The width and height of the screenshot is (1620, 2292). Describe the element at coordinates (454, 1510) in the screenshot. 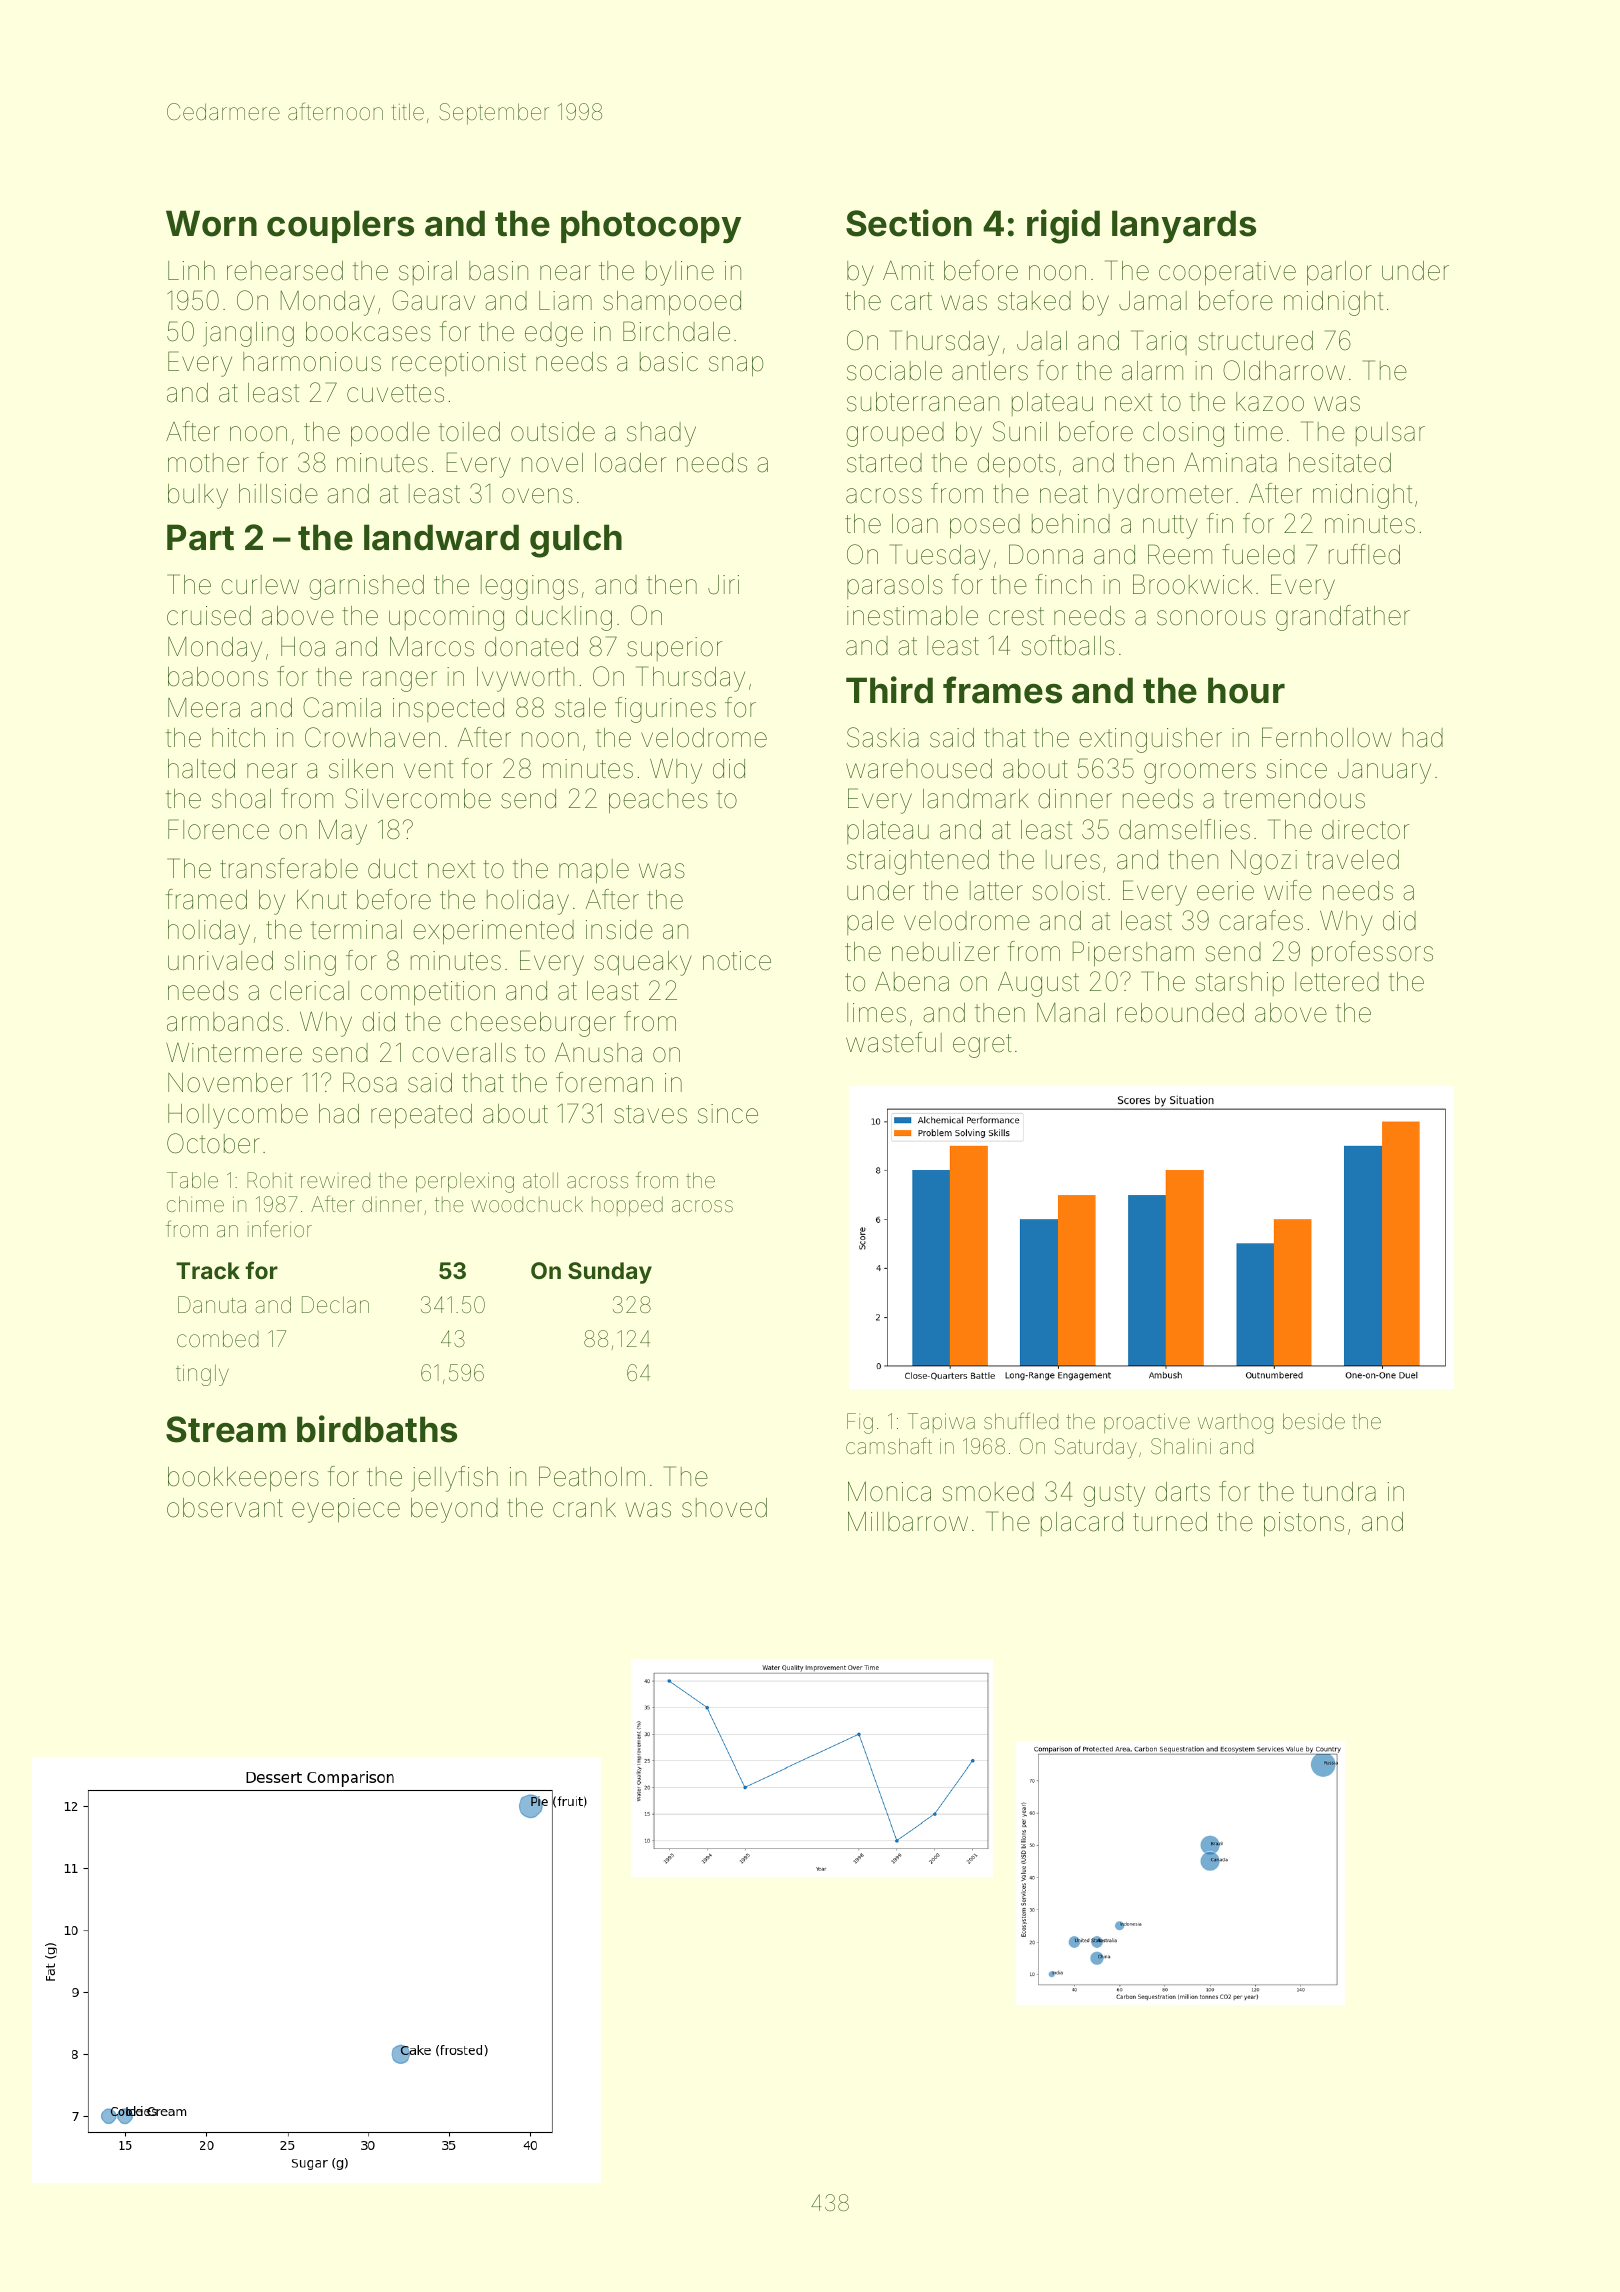

I see `beyond` at that location.
